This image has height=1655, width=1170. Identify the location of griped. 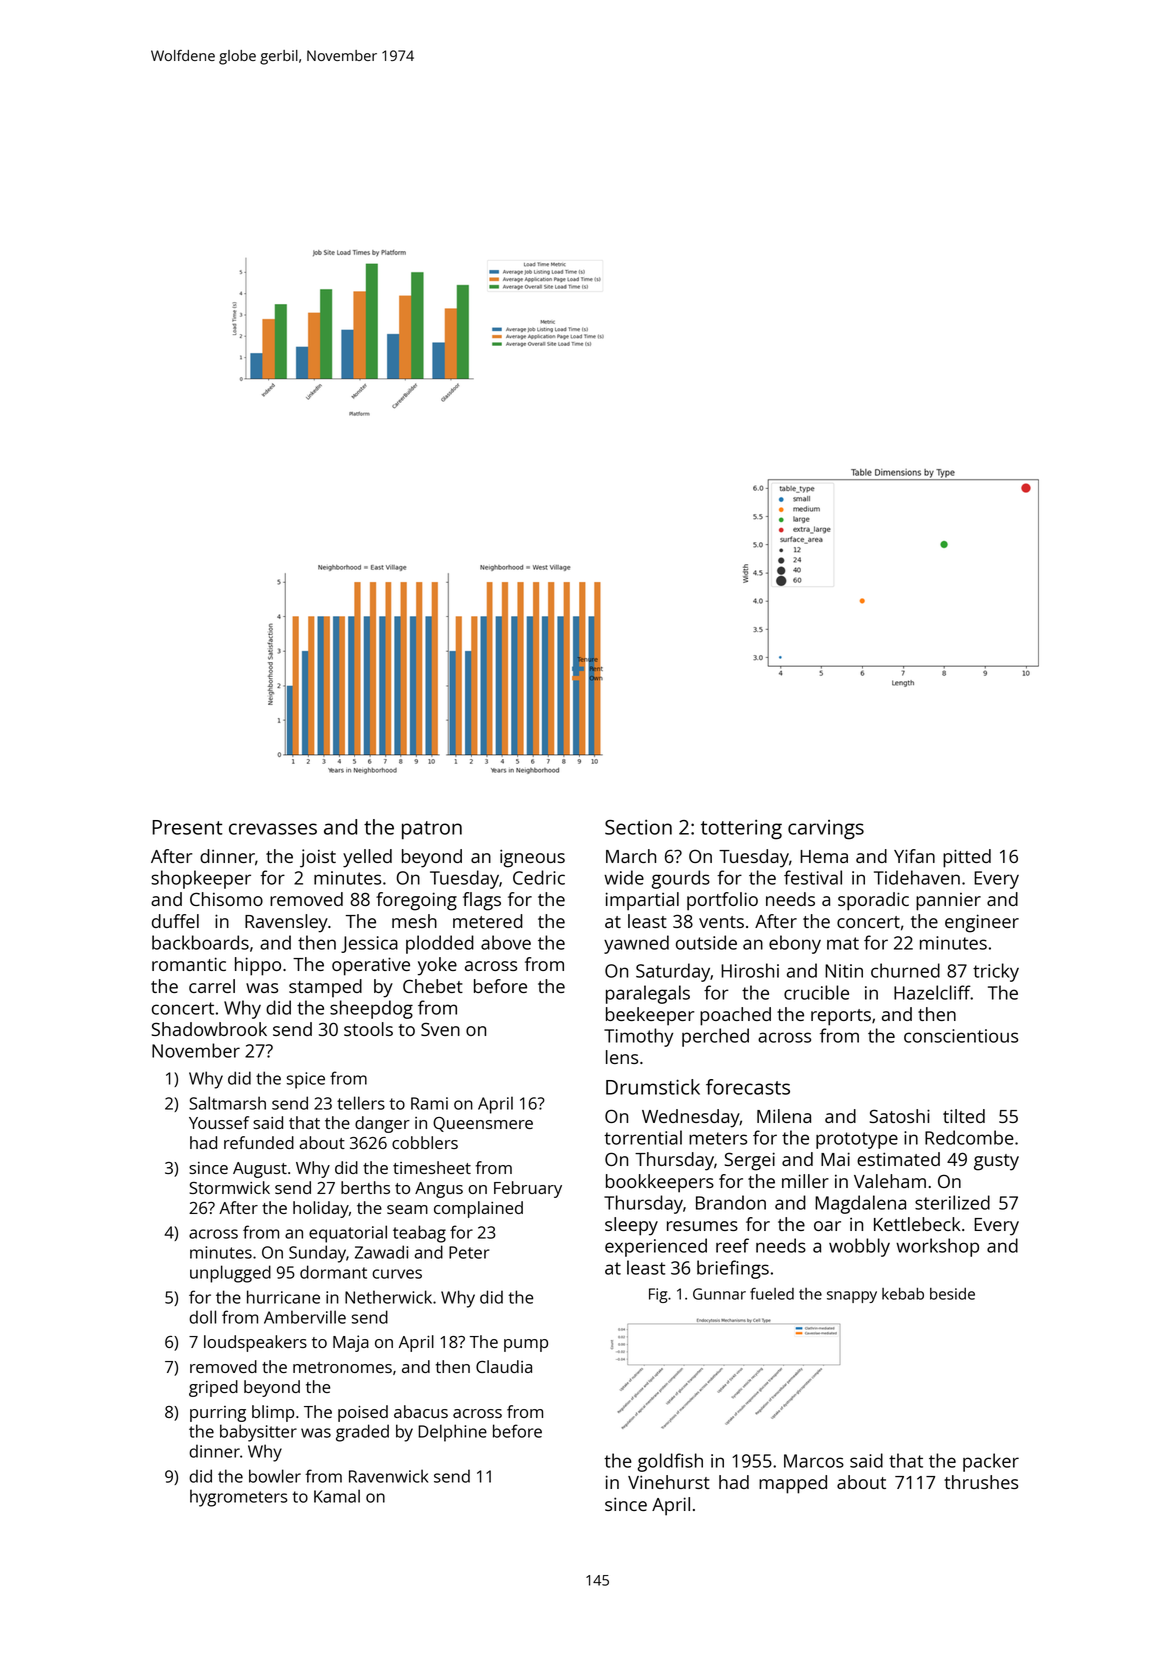
(213, 1388).
